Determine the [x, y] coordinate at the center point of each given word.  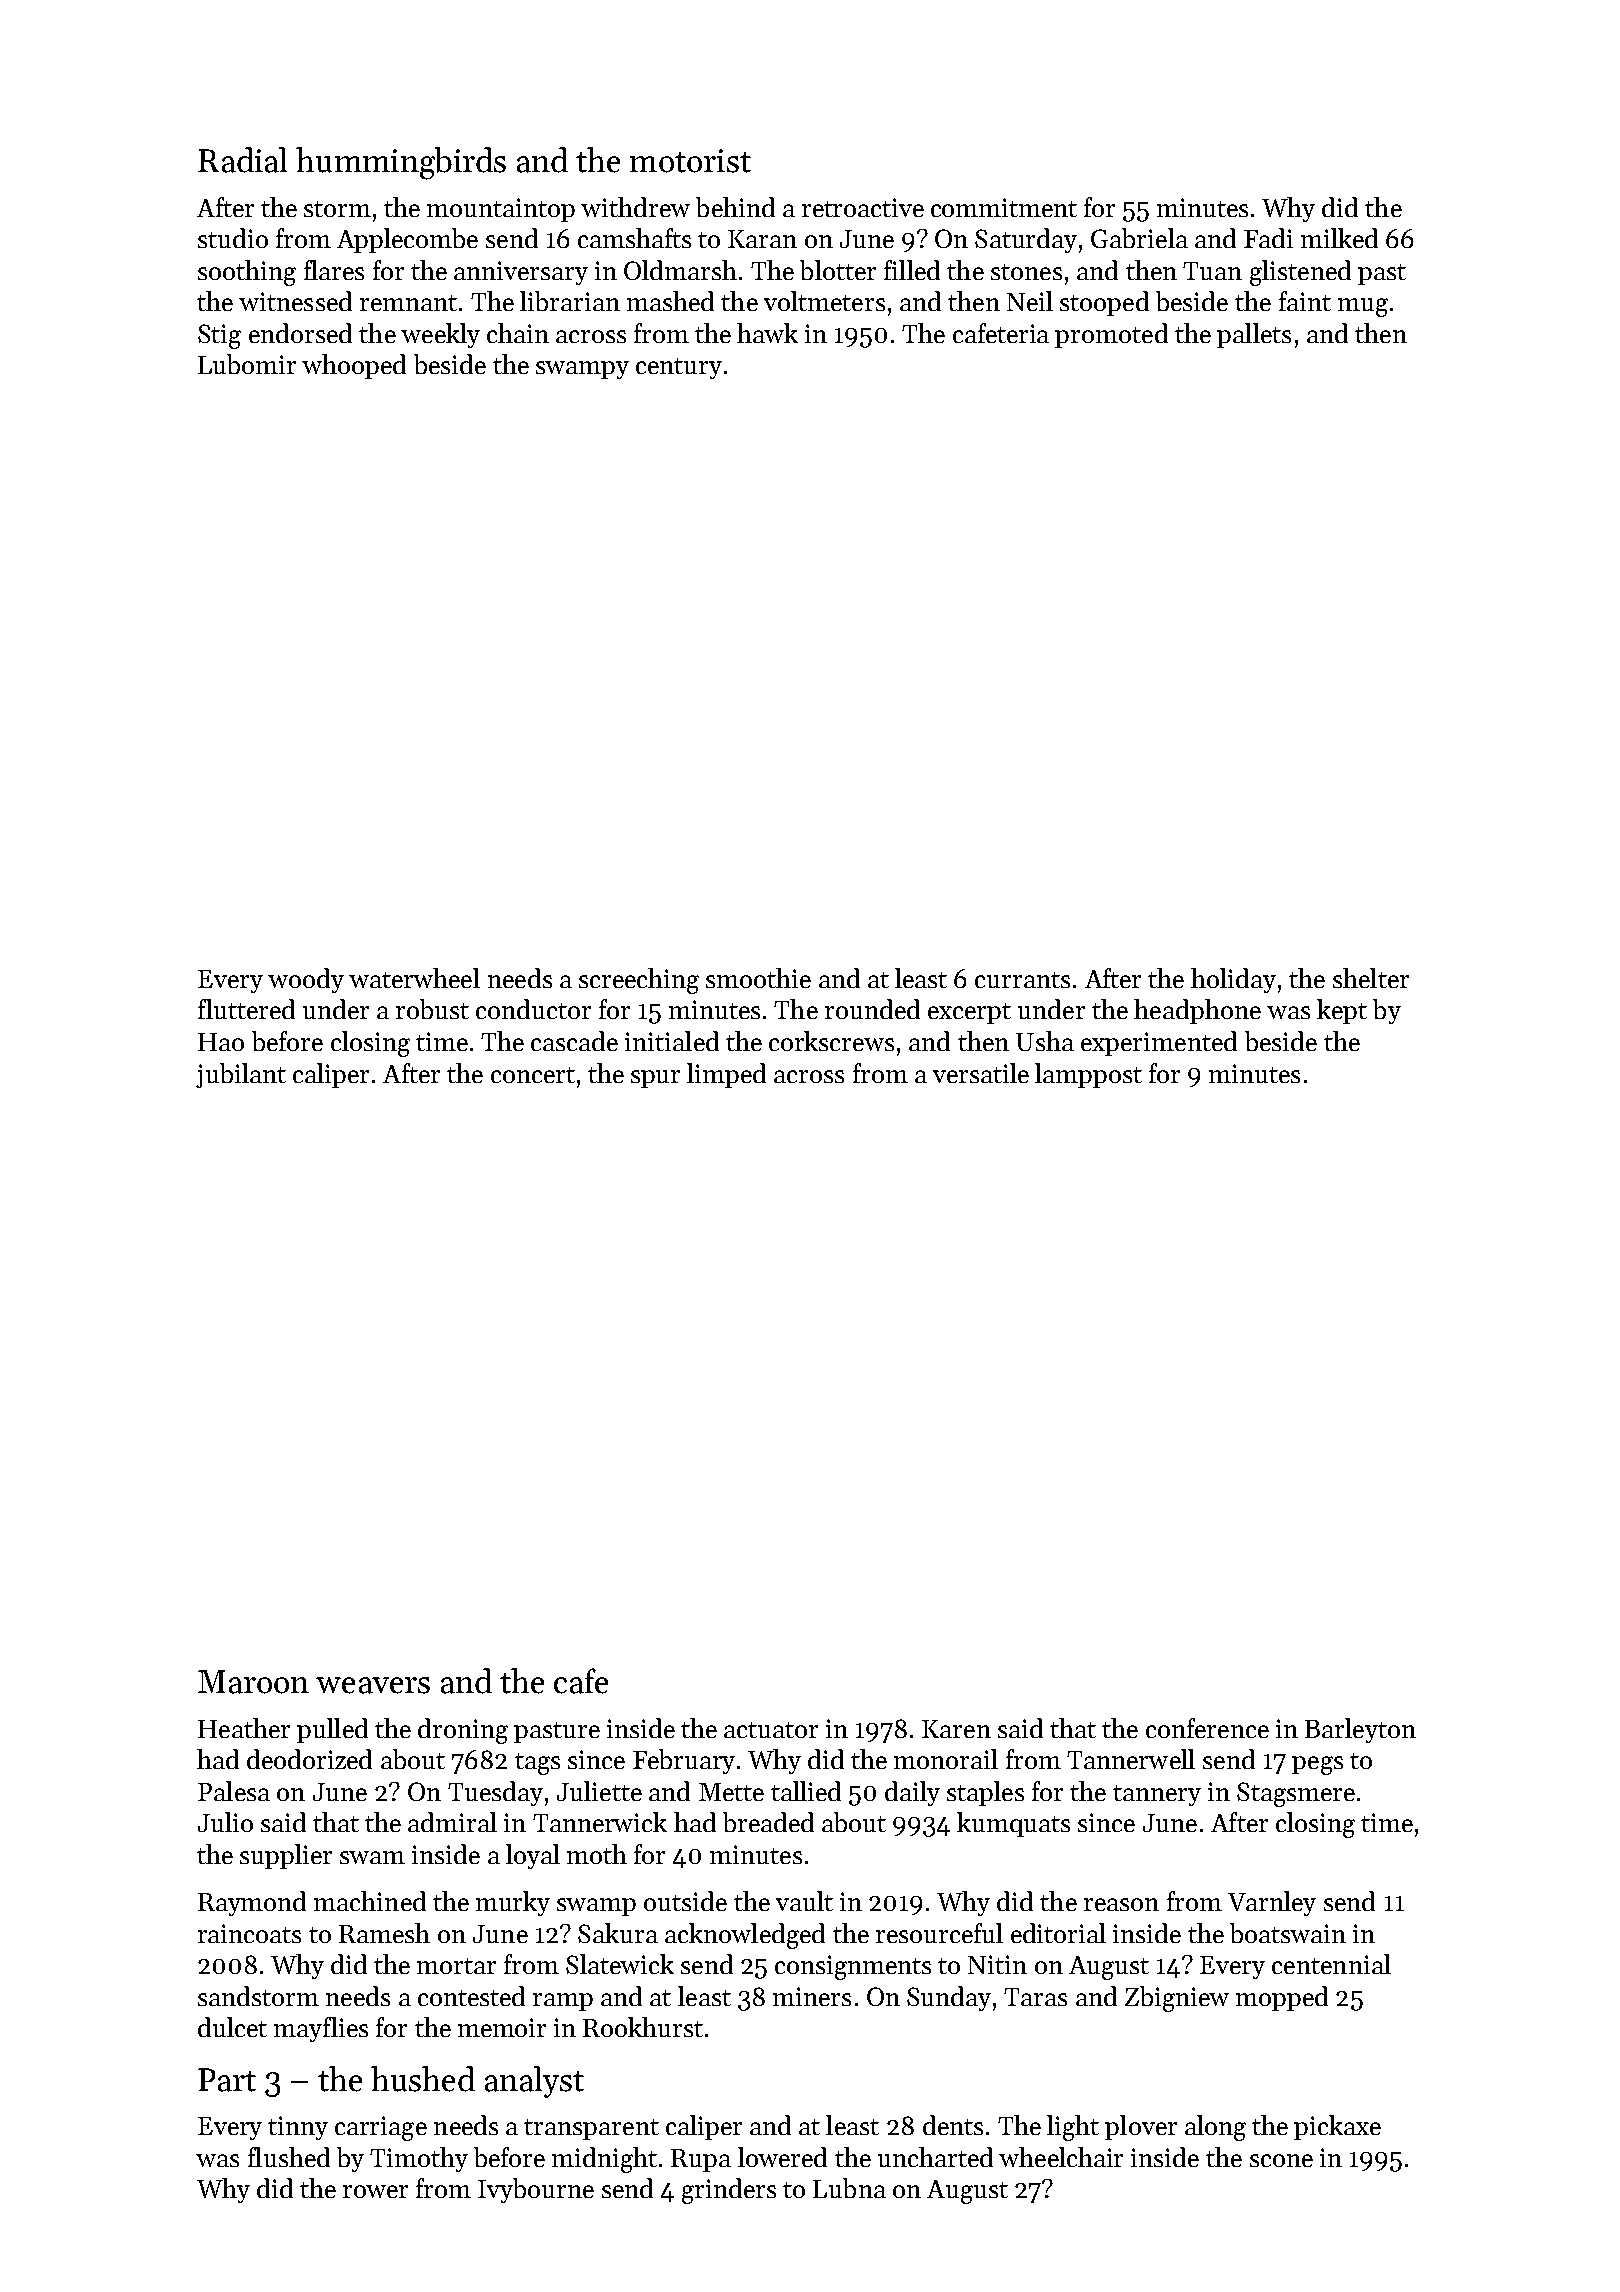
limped [726, 1075]
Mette [731, 1792]
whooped [354, 366]
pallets [1254, 335]
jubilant [241, 1075]
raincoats [249, 1933]
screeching [639, 981]
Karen [956, 1729]
